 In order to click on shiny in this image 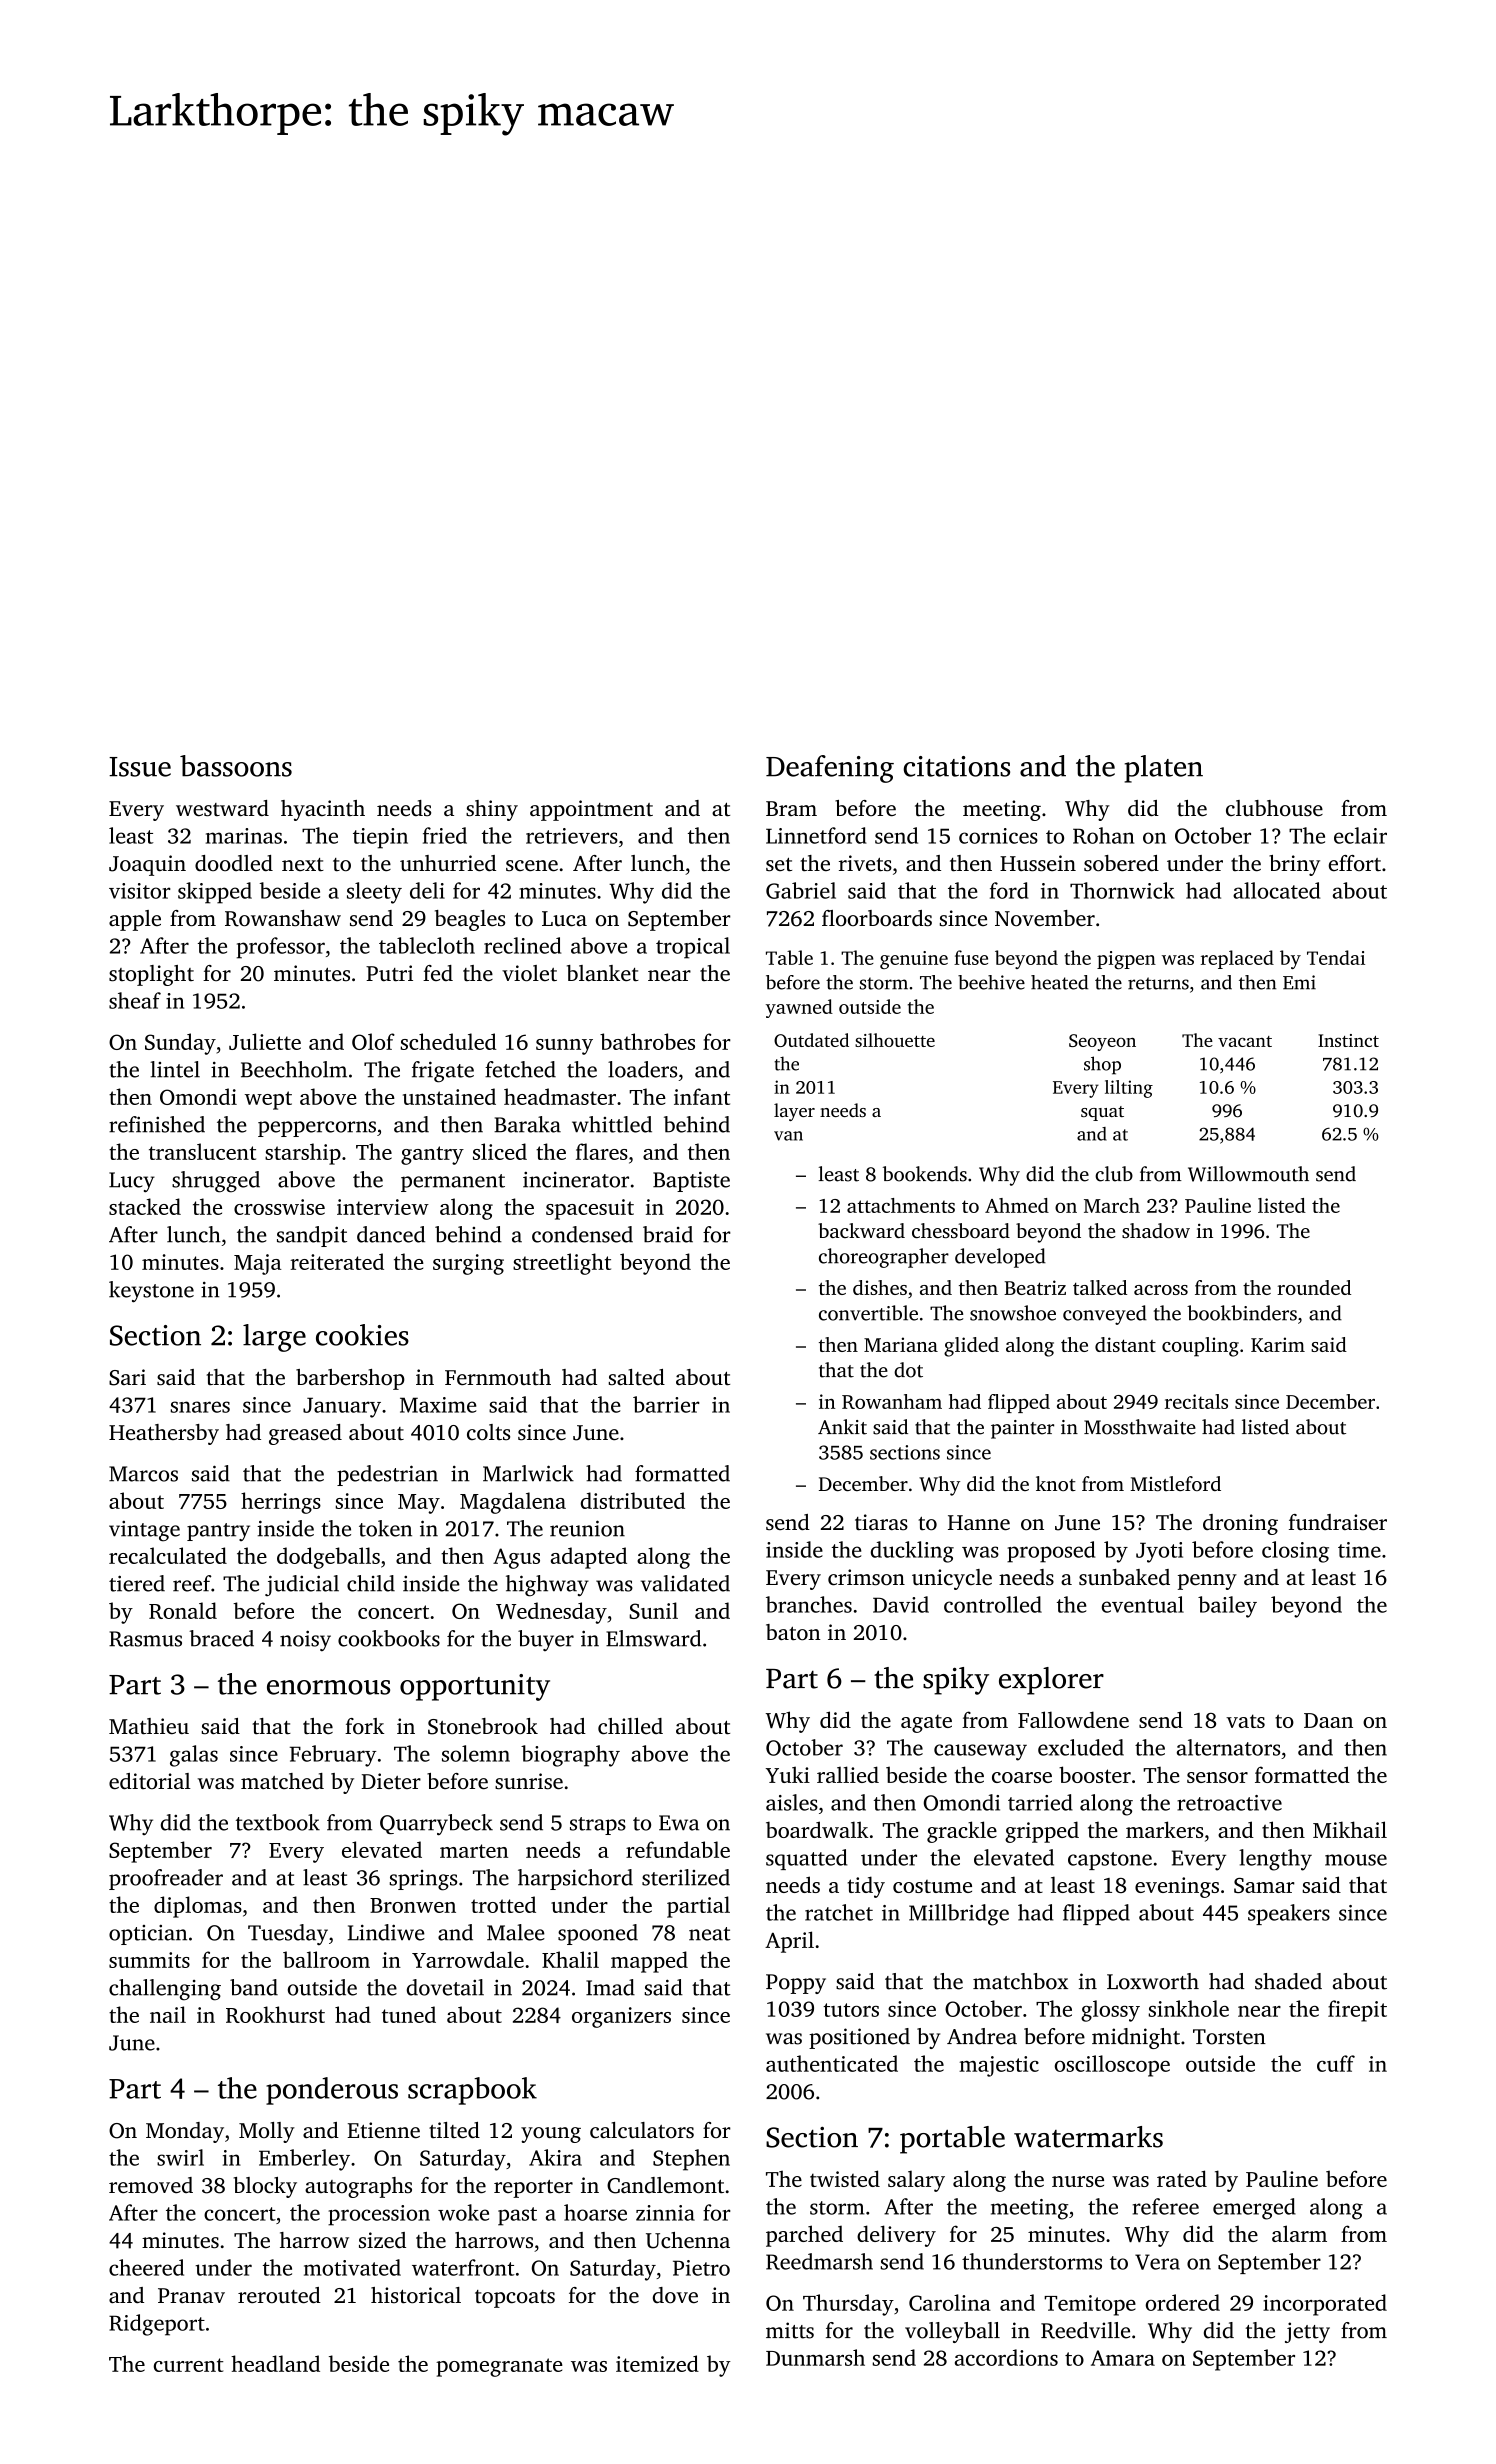, I will do `click(492, 810)`.
